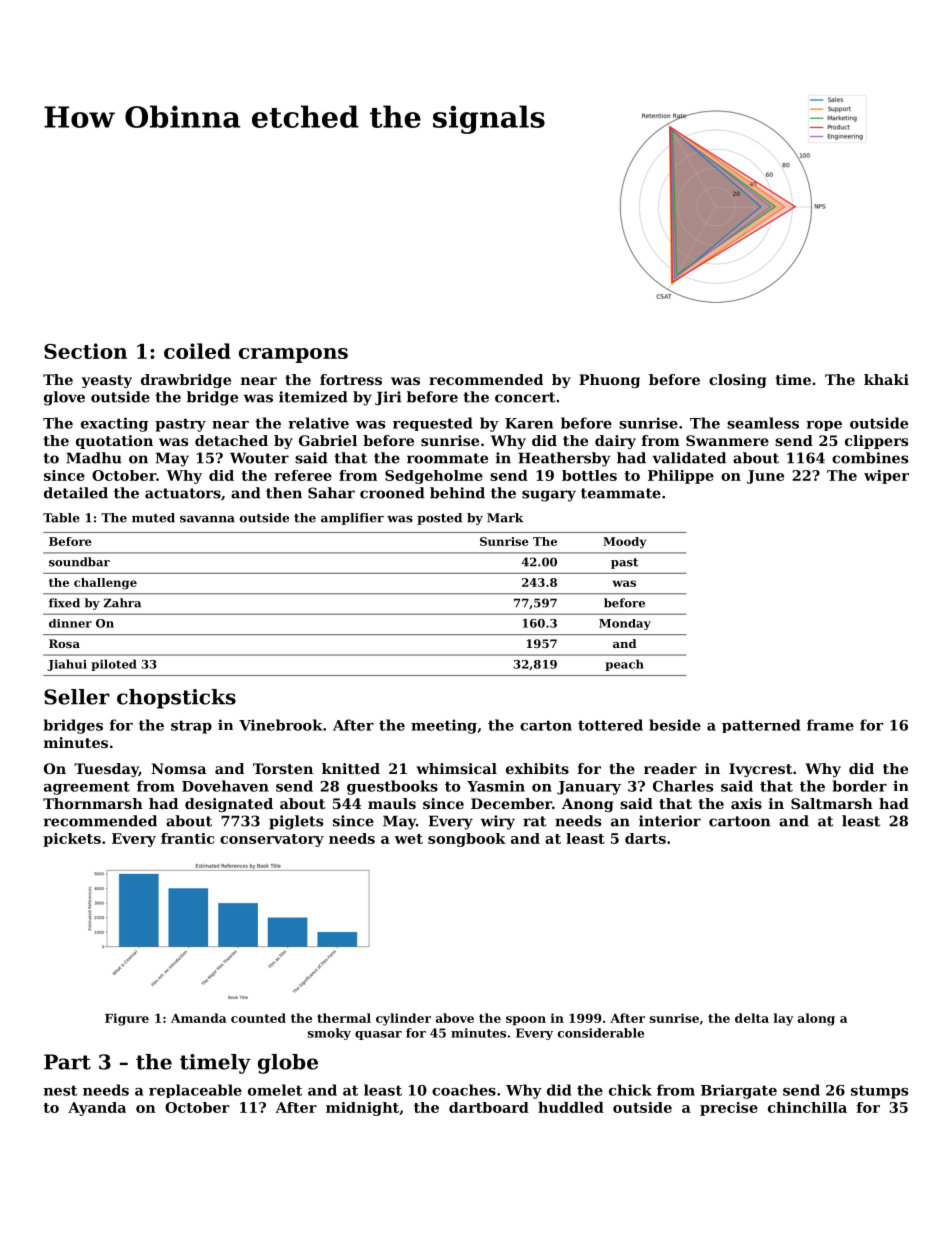 The height and width of the page is (1233, 952). Describe the element at coordinates (195, 1091) in the page. I see `replaceable` at that location.
